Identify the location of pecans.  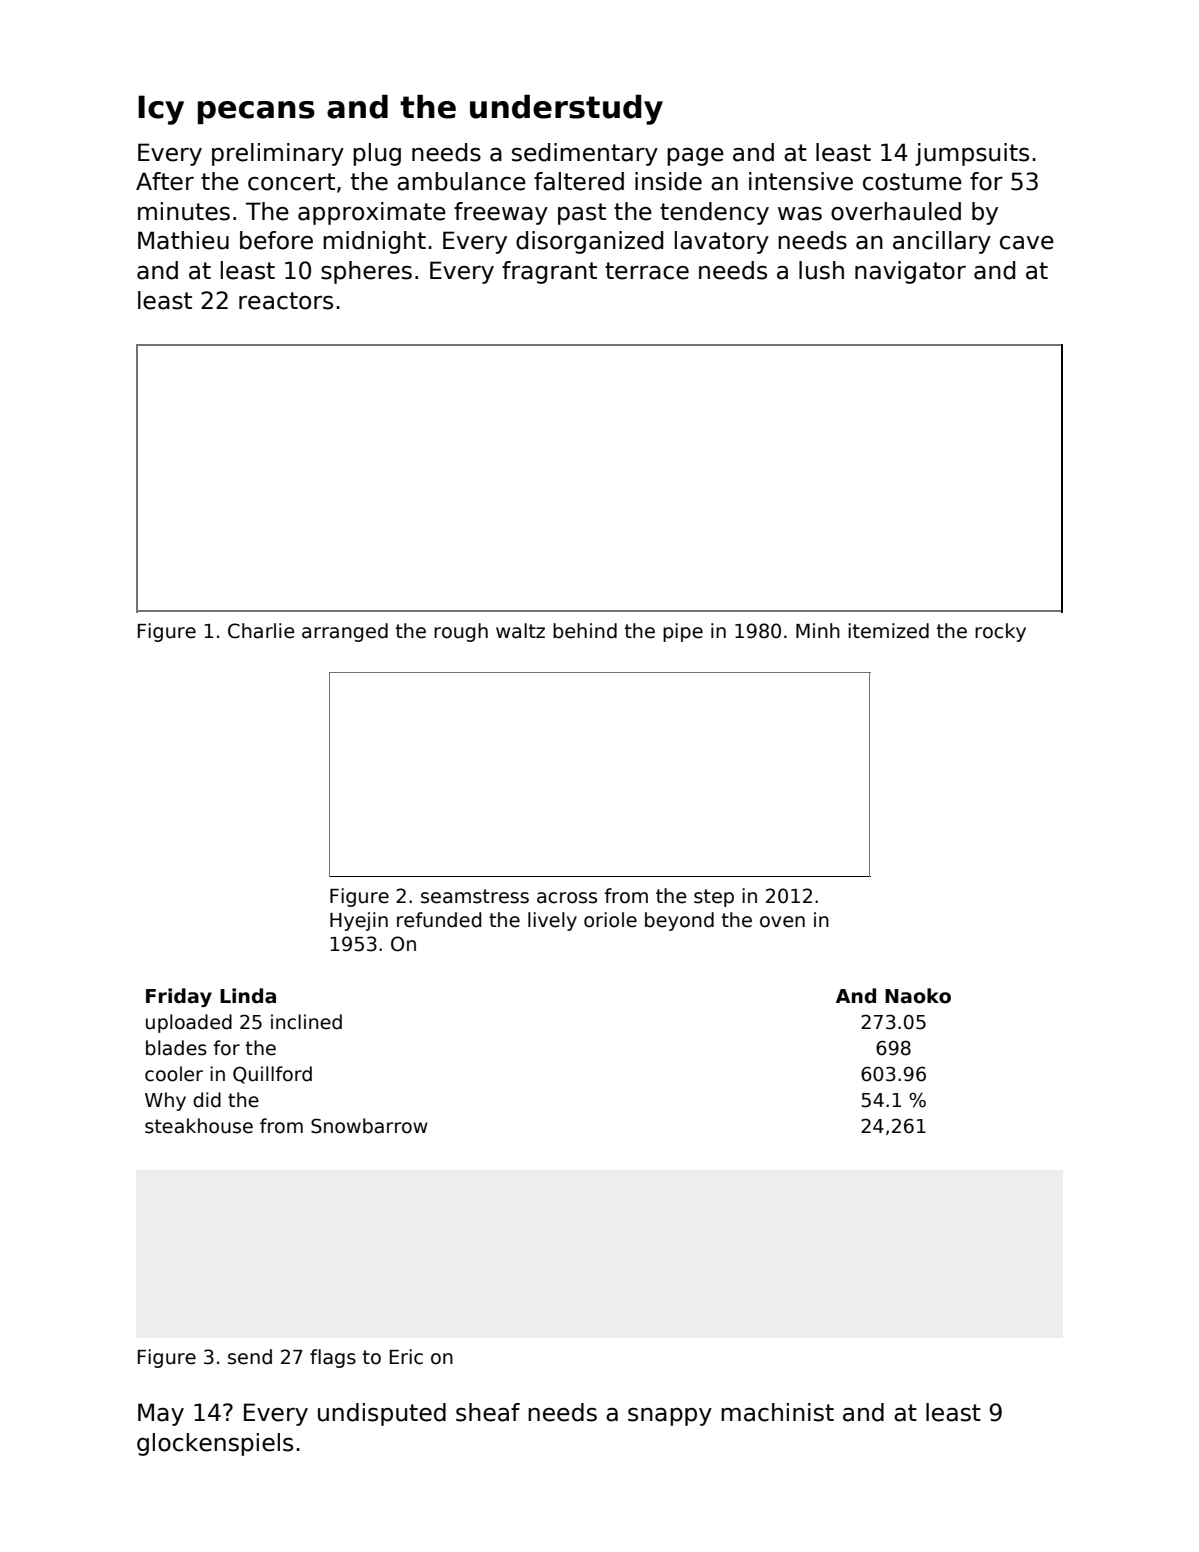
(256, 112).
